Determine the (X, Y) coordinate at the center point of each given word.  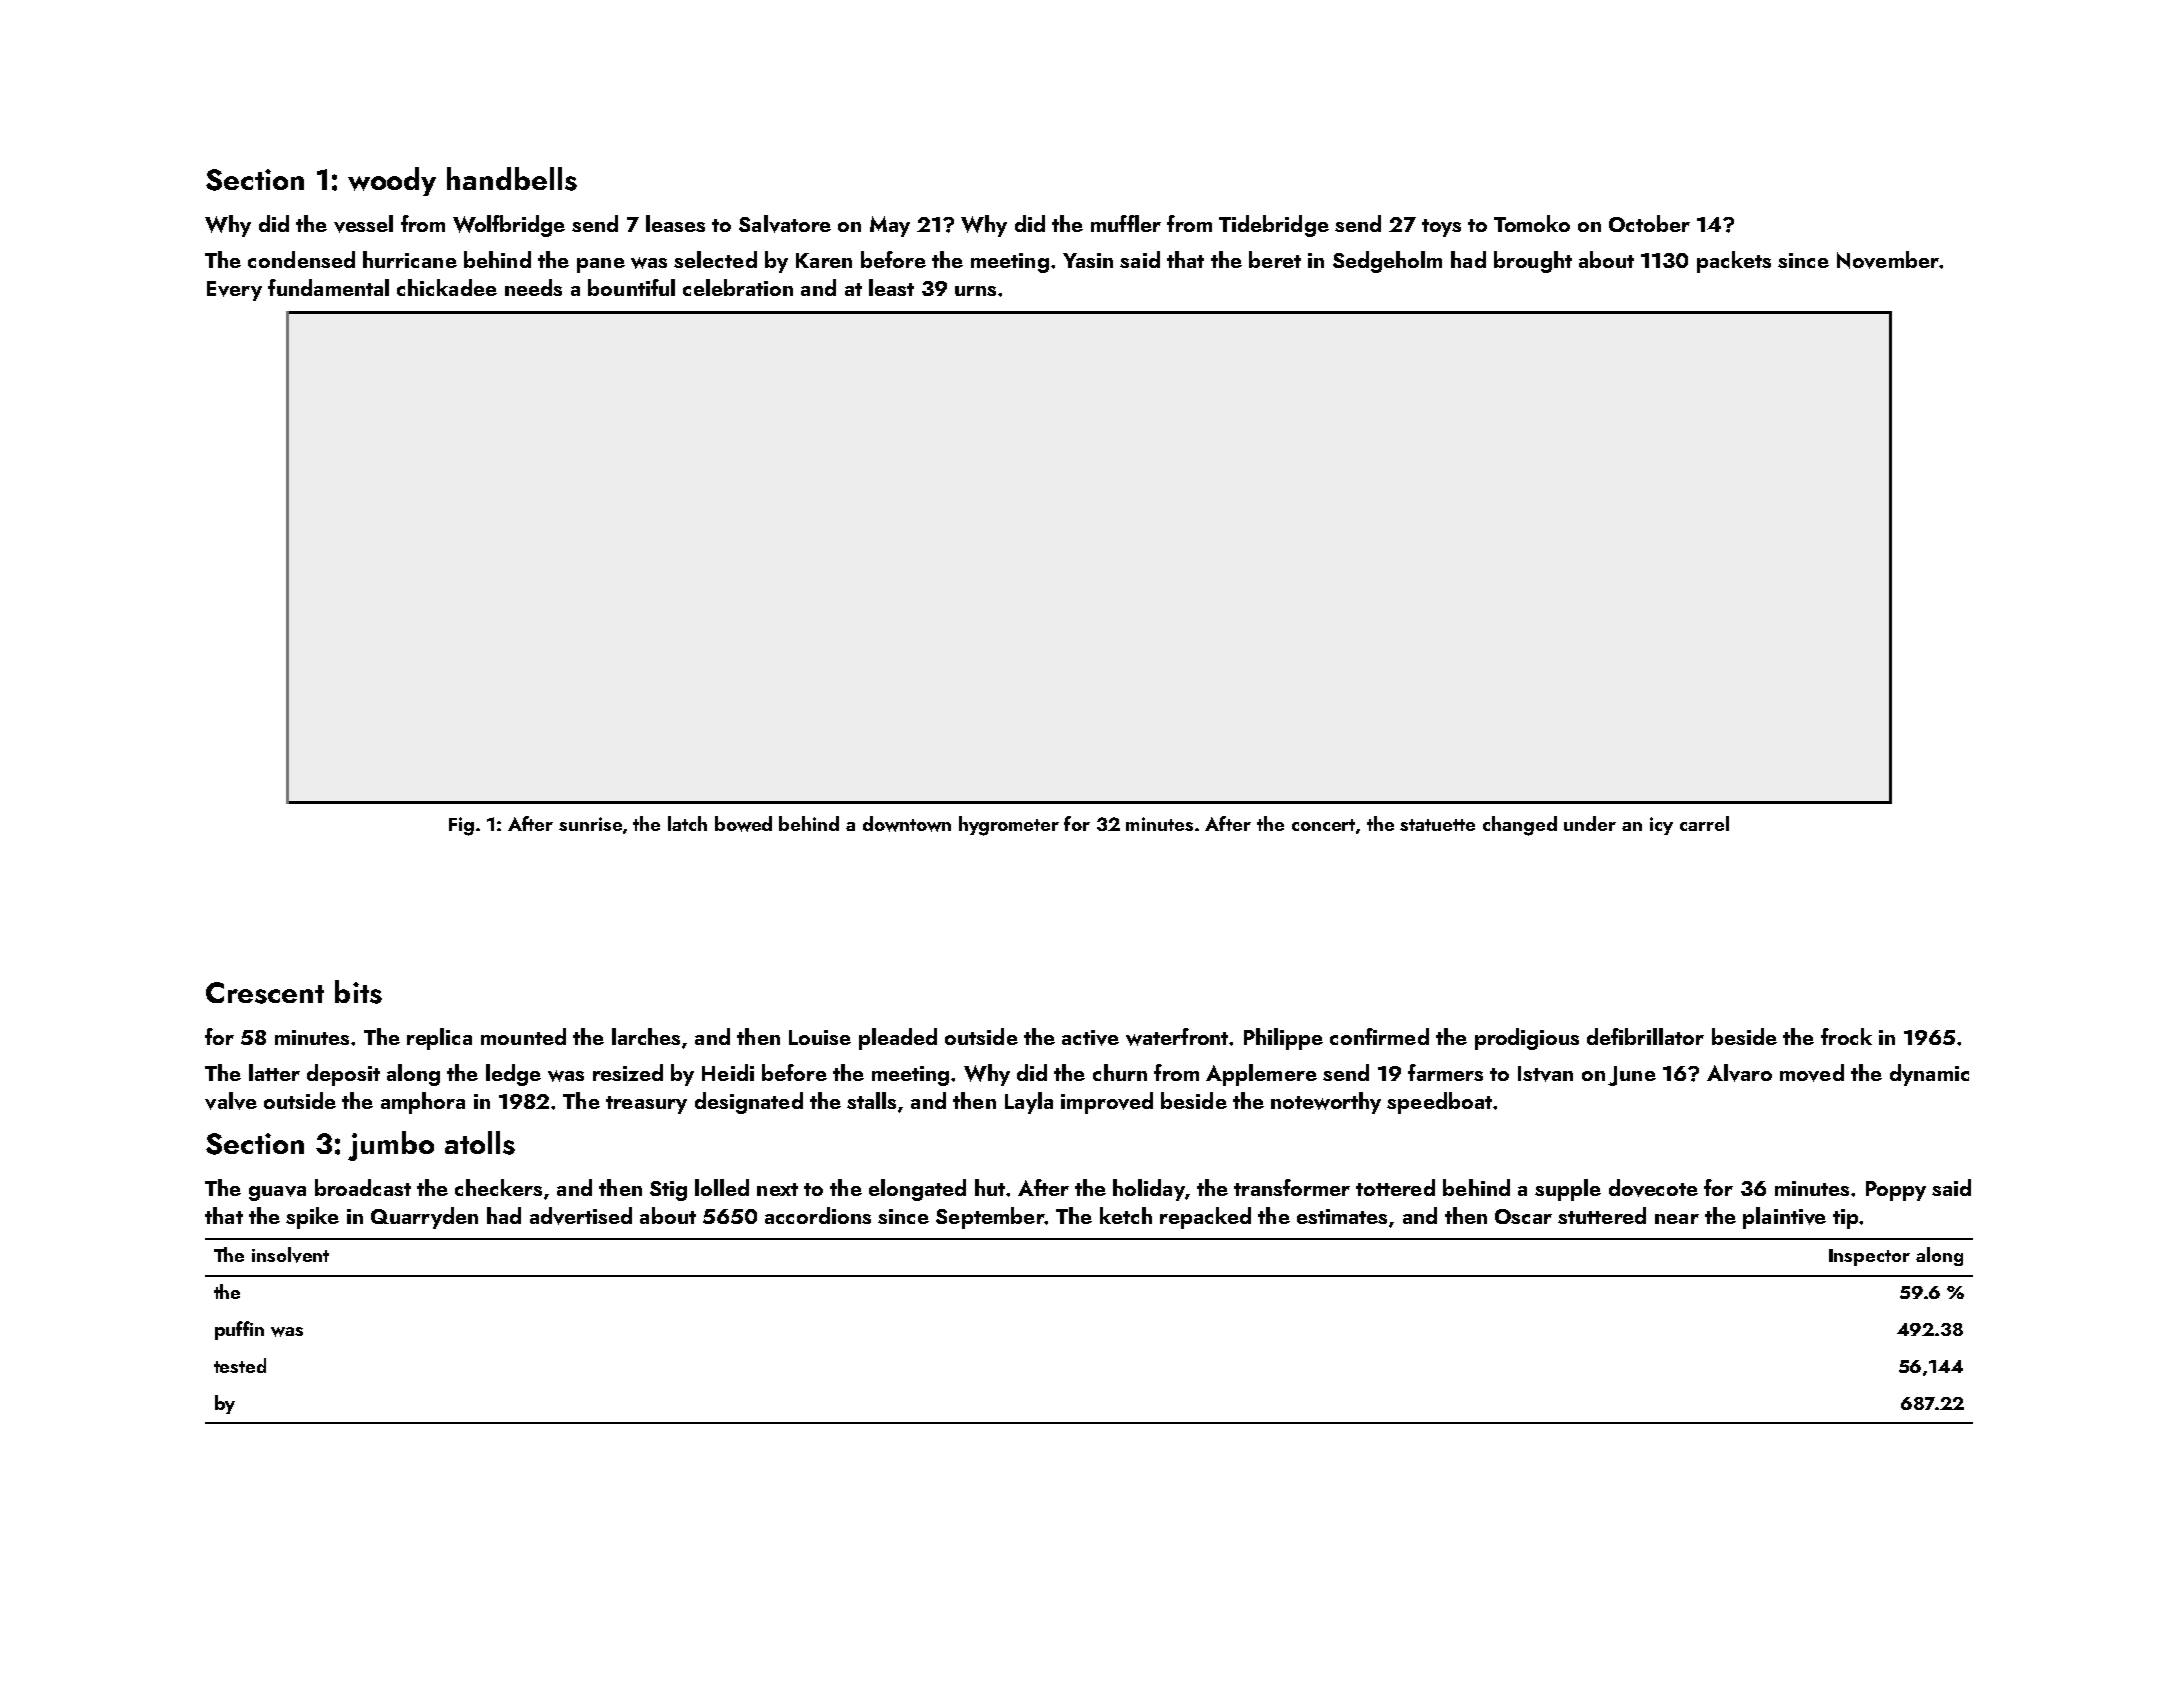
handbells (512, 179)
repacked (1205, 1218)
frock (1846, 1036)
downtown (907, 824)
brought (1533, 262)
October (1649, 223)
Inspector (1869, 1257)
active (1090, 1038)
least (891, 287)
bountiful (631, 287)
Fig (461, 826)
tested (240, 1365)
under (1590, 823)
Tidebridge (1274, 226)
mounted (523, 1036)
